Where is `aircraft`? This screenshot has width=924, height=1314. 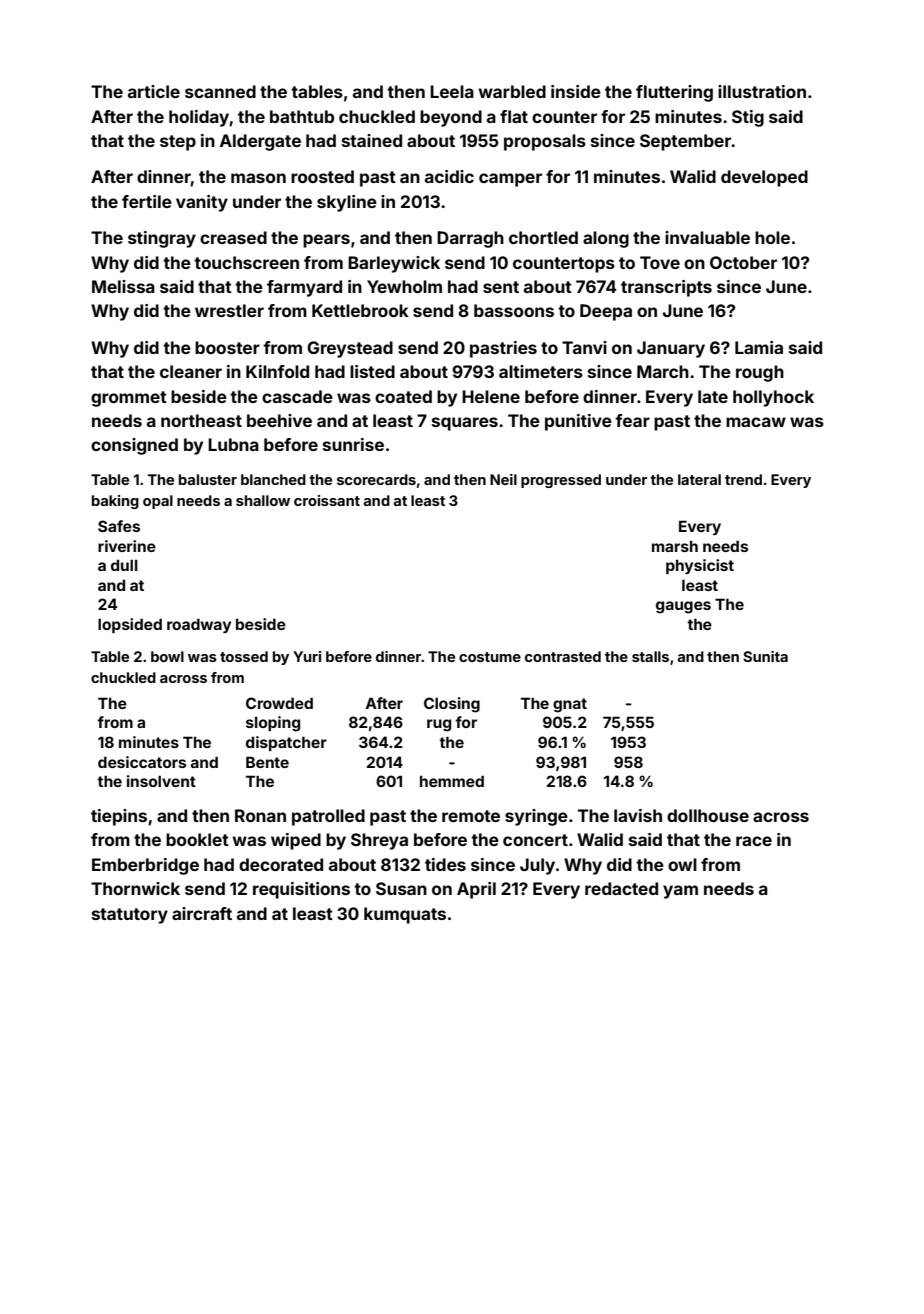
aircraft is located at coordinates (202, 913).
